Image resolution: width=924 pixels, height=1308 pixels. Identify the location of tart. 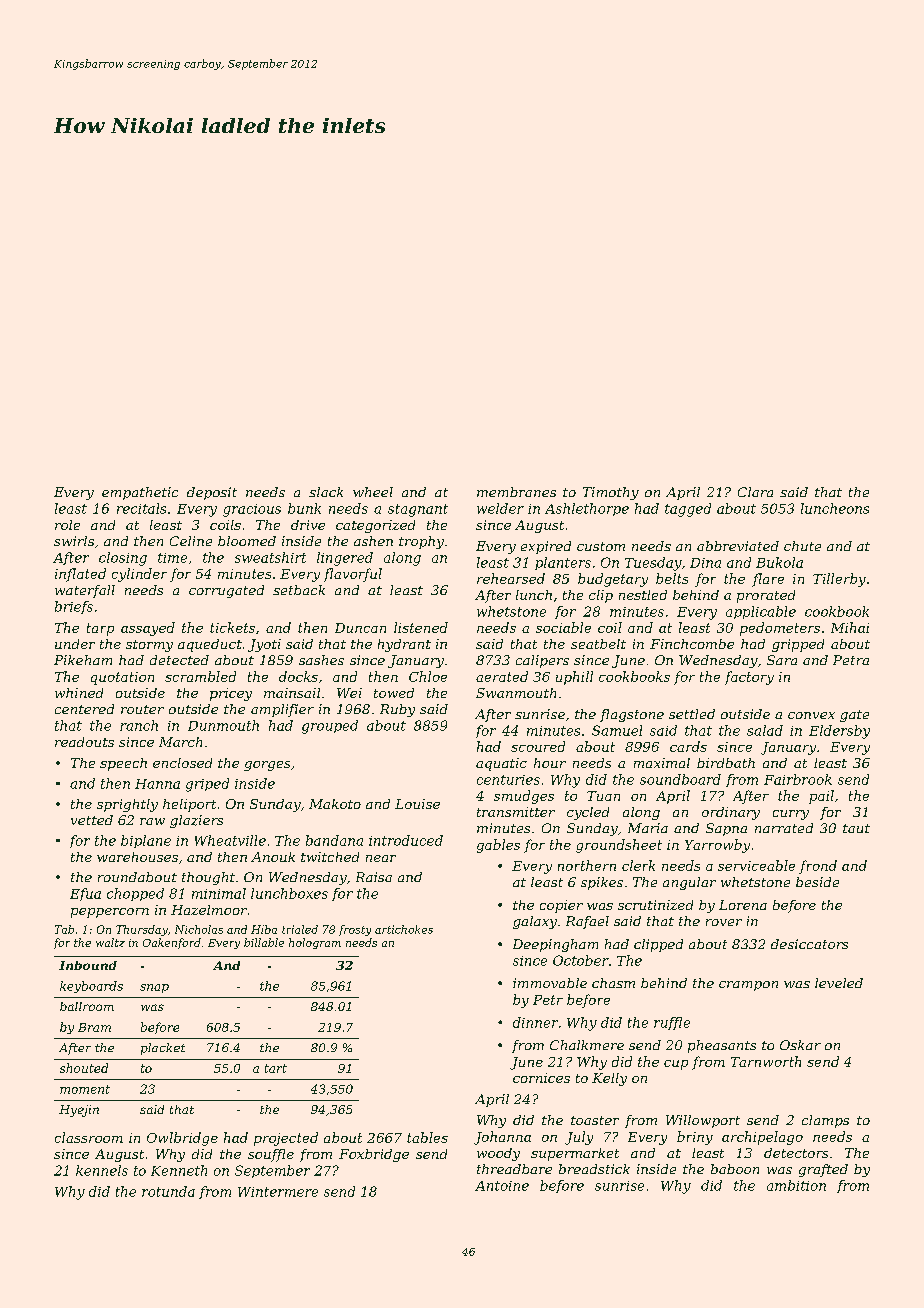
(276, 1068).
